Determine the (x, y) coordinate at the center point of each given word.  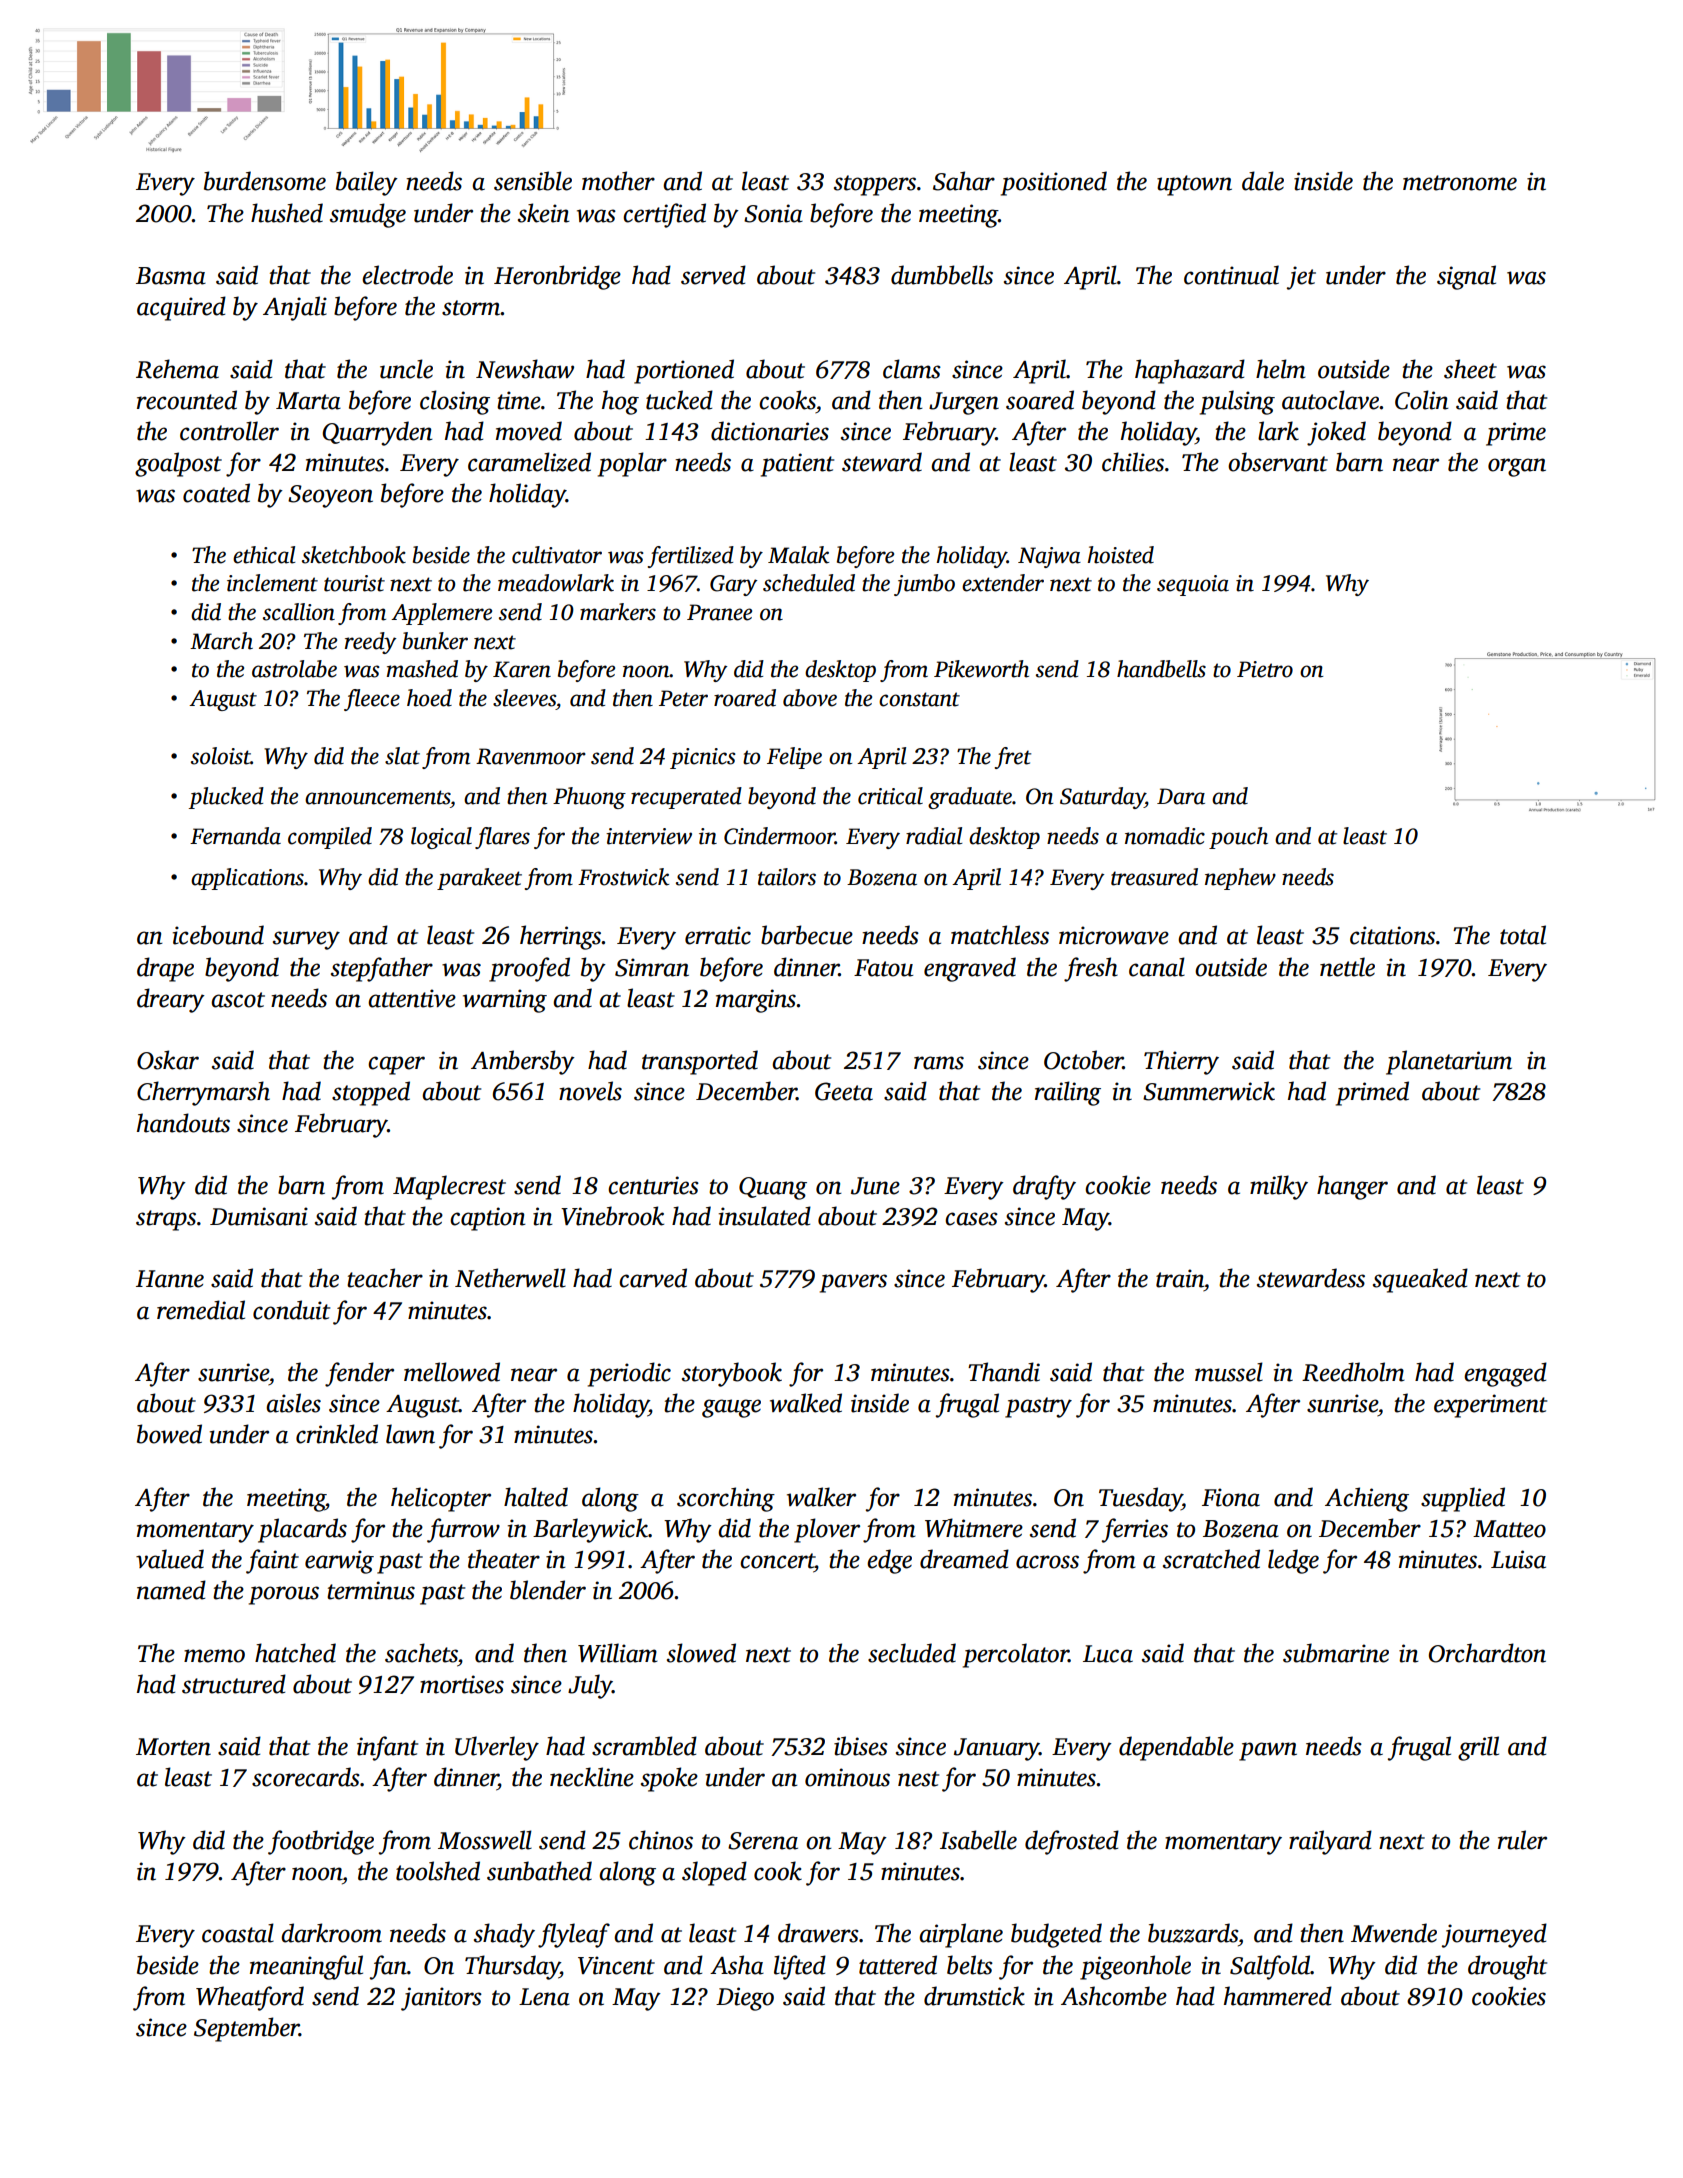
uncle (406, 369)
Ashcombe (1114, 1996)
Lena (544, 1997)
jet (1301, 278)
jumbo (924, 585)
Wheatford (250, 1998)
